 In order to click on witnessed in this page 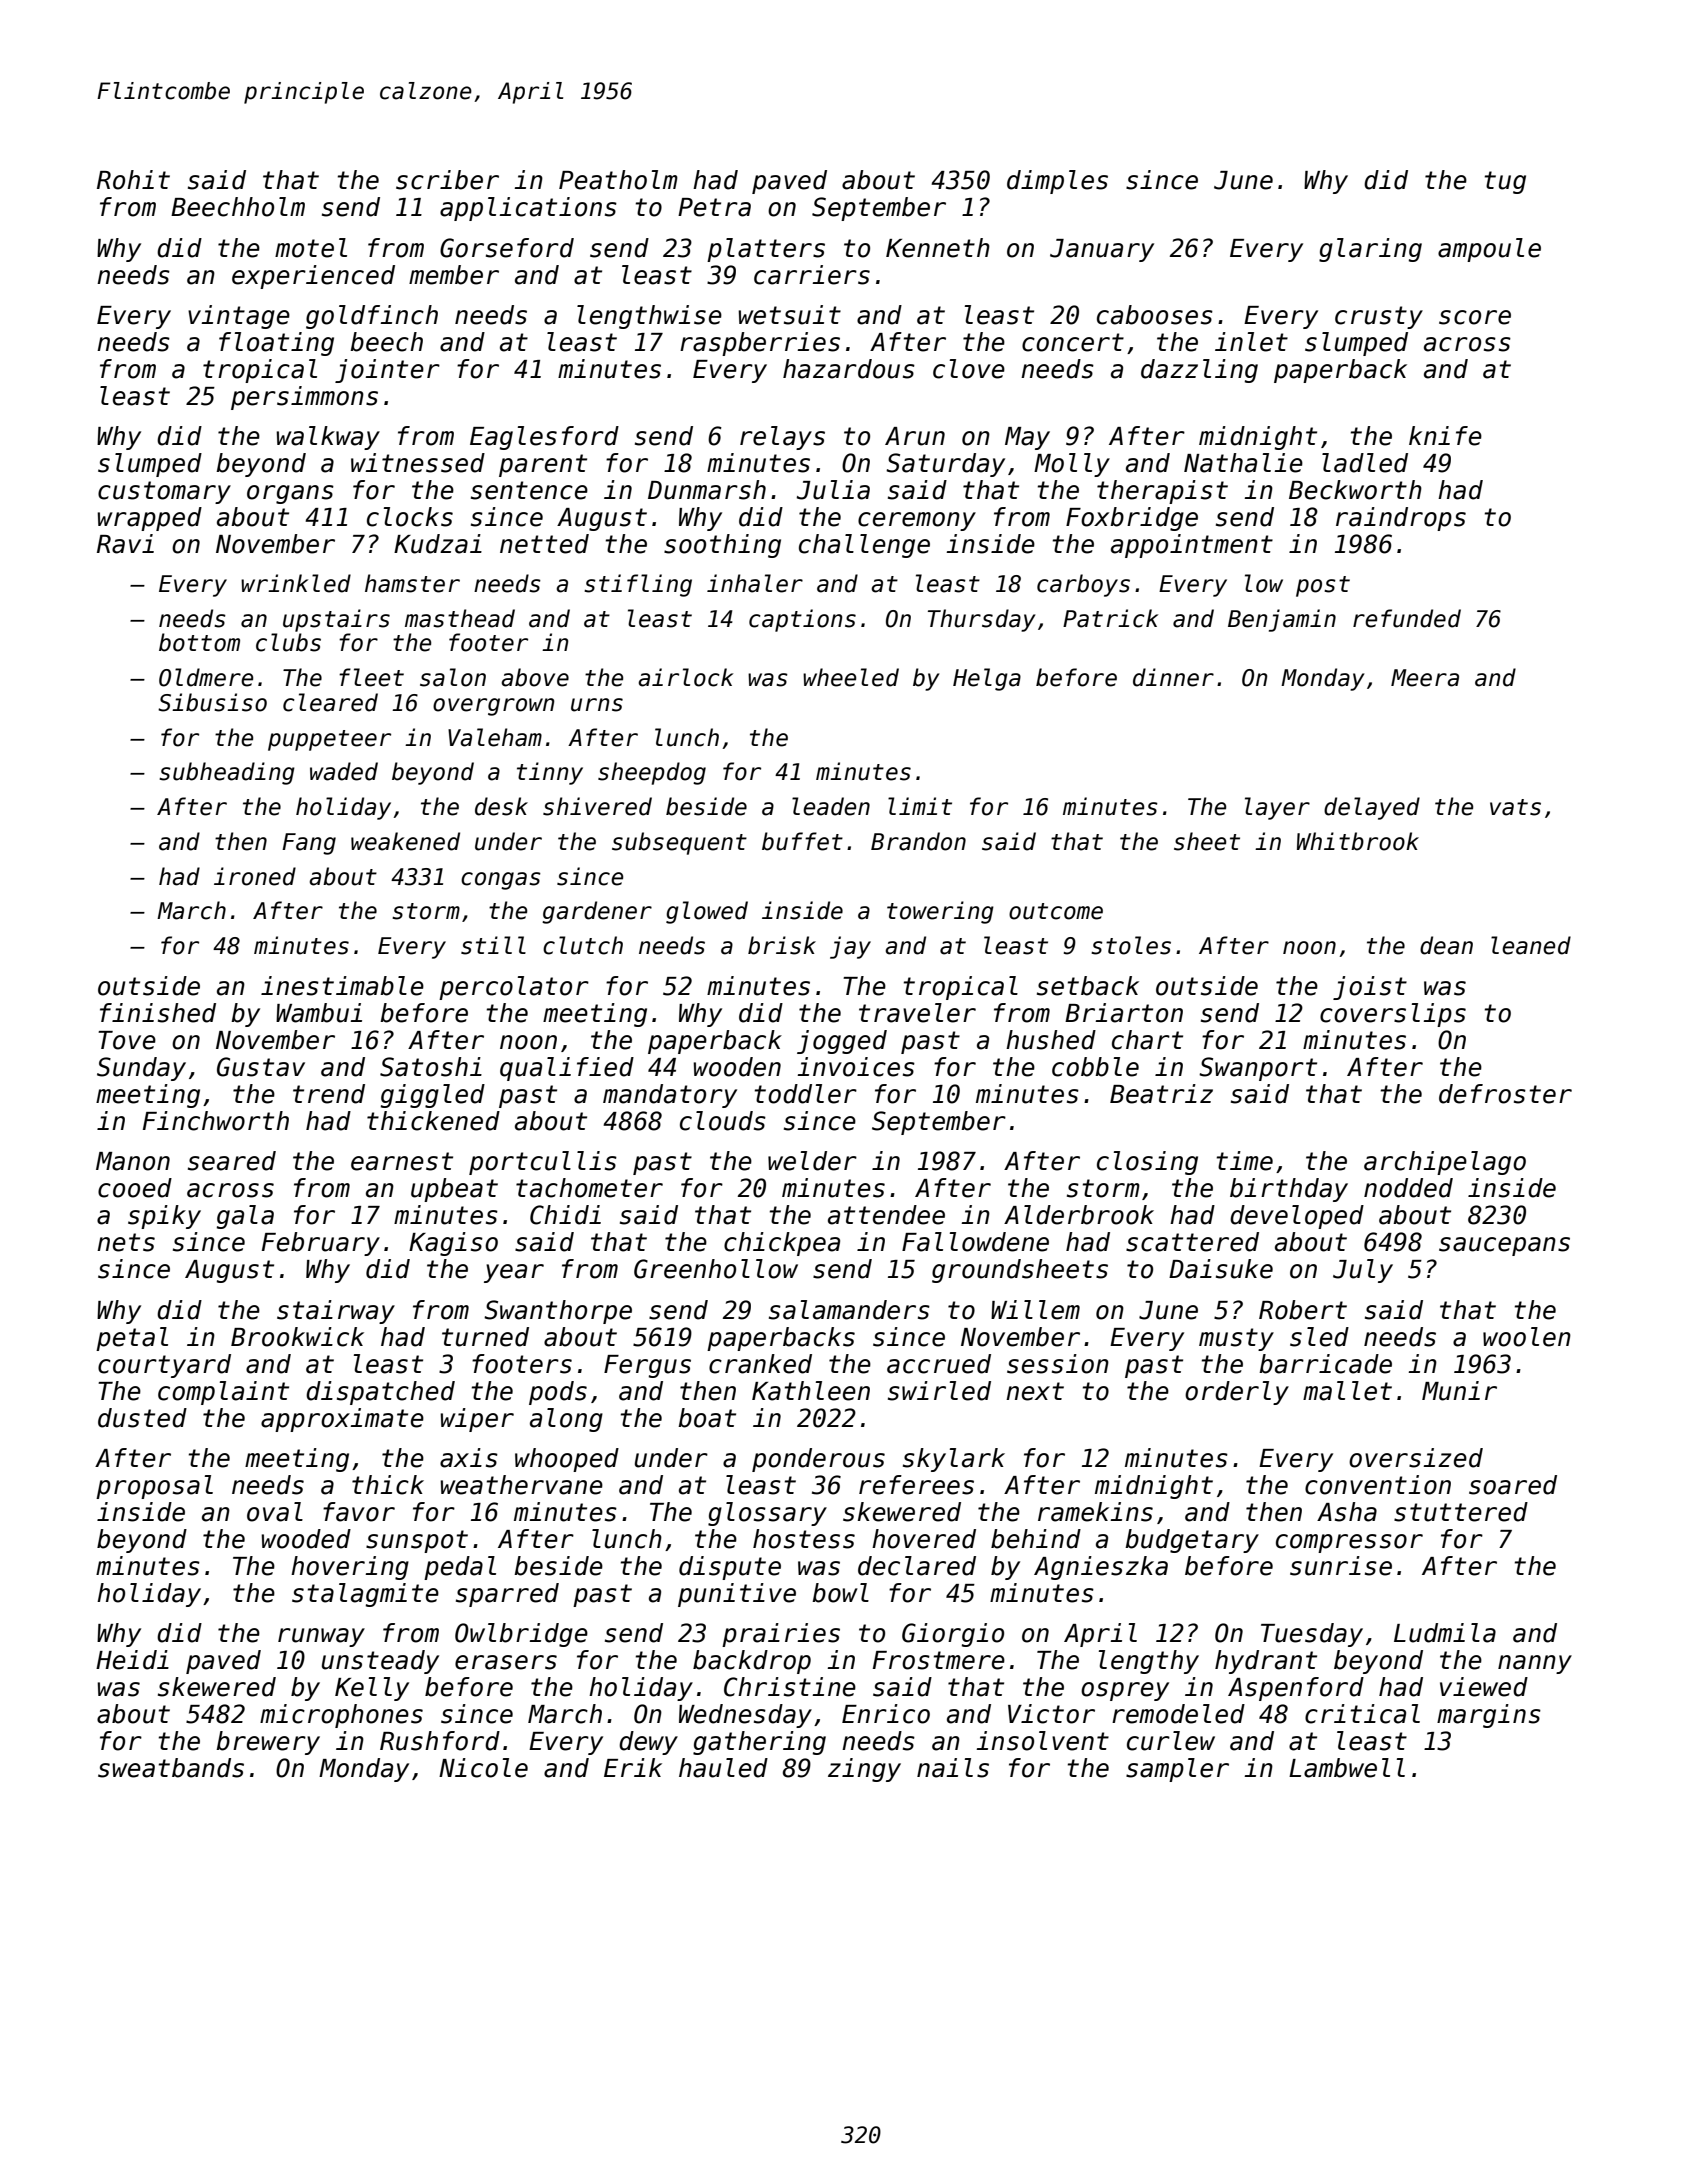, I will do `click(418, 463)`.
